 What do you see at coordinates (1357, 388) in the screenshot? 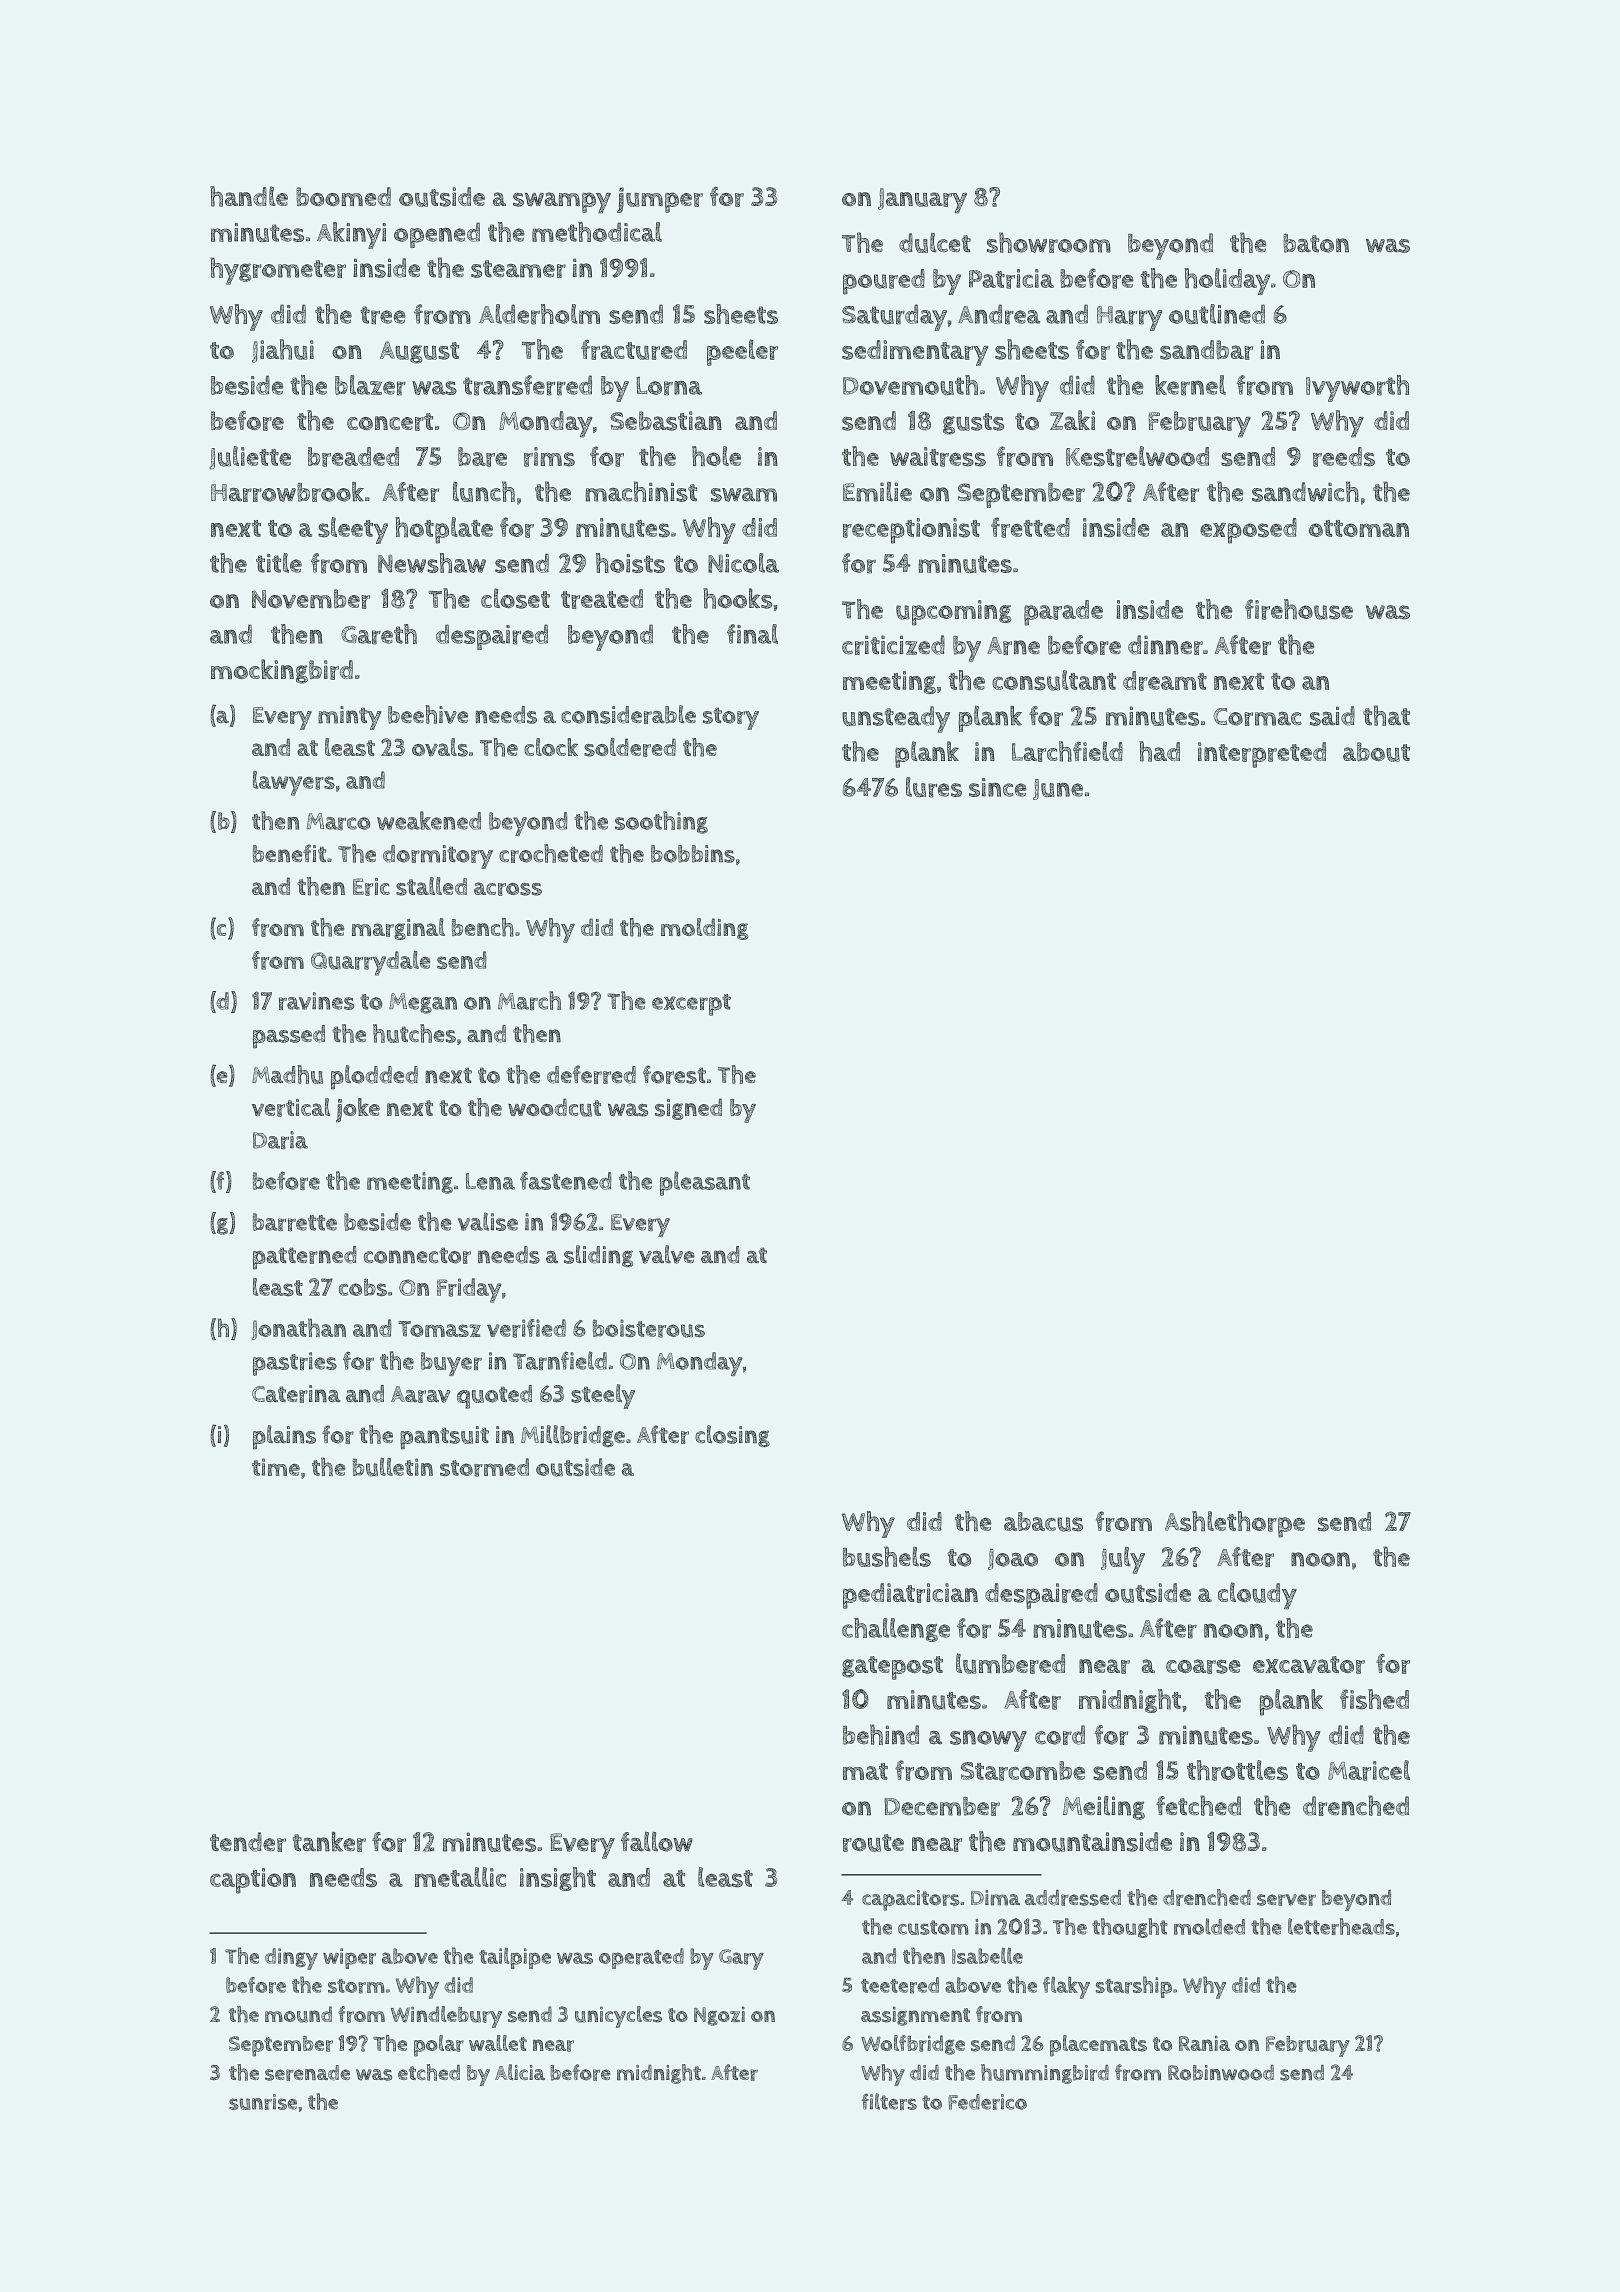
I see `Ivyworth` at bounding box center [1357, 388].
